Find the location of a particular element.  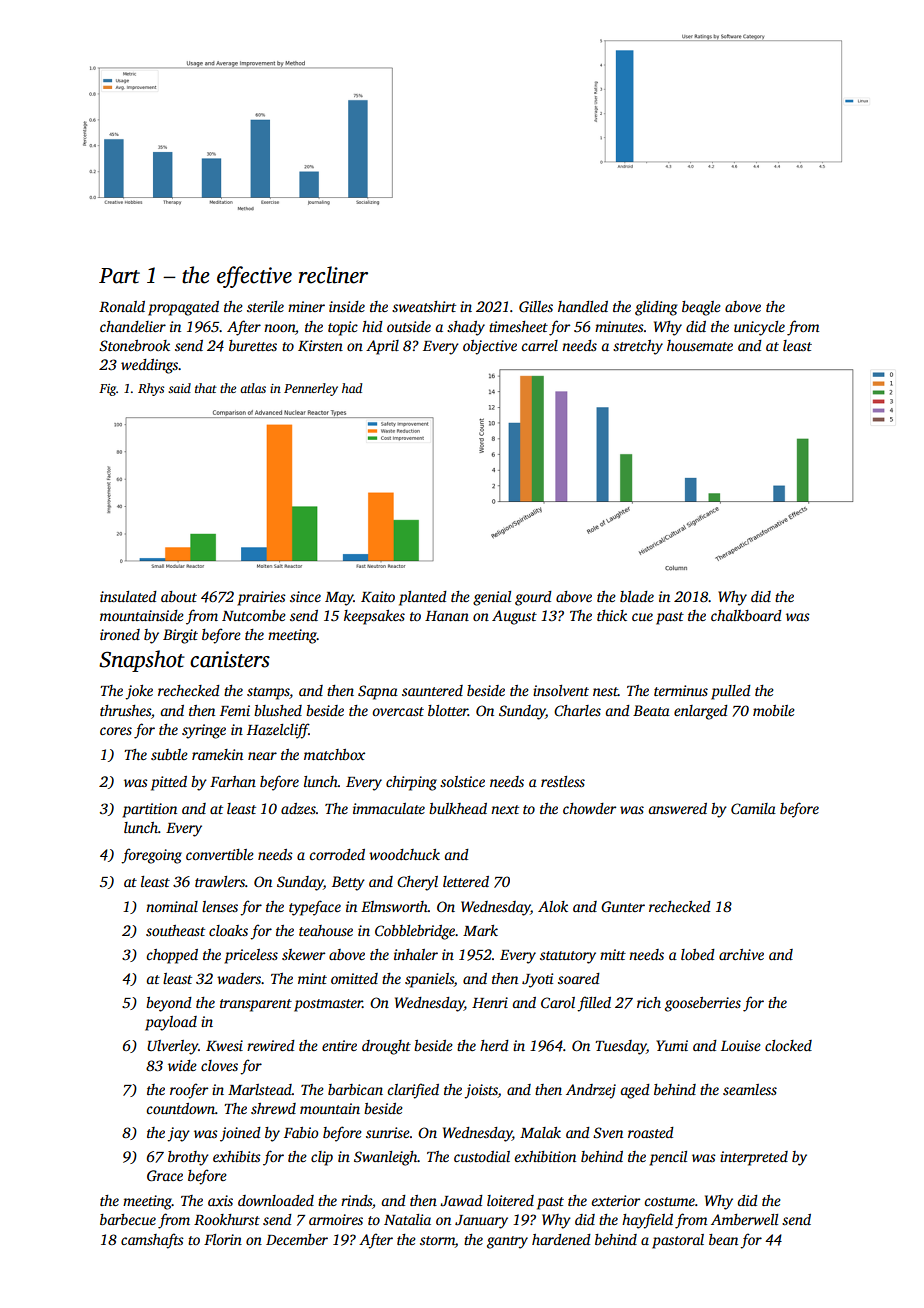

insulated is located at coordinates (128, 596).
